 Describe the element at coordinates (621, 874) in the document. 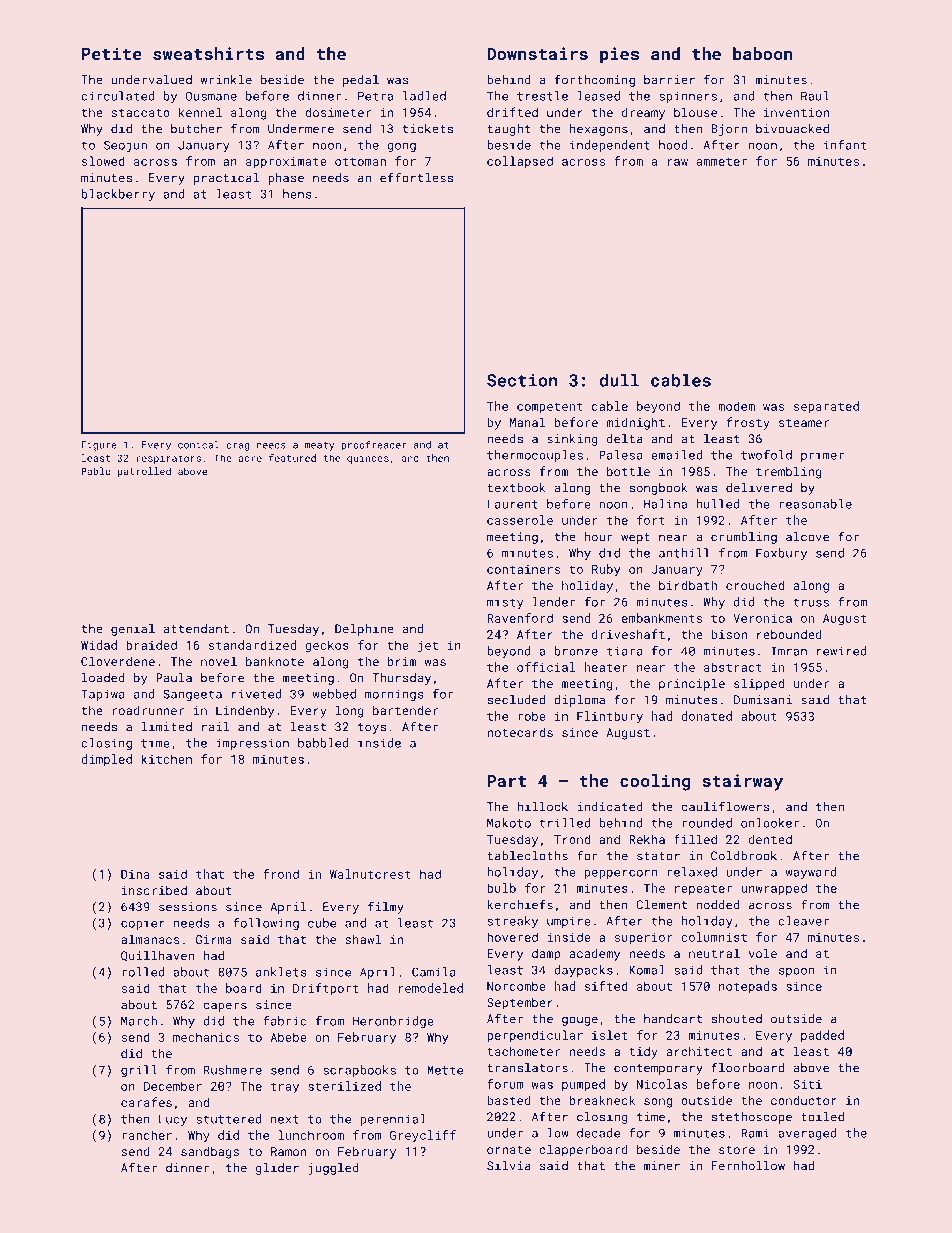

I see `peppercorn` at that location.
